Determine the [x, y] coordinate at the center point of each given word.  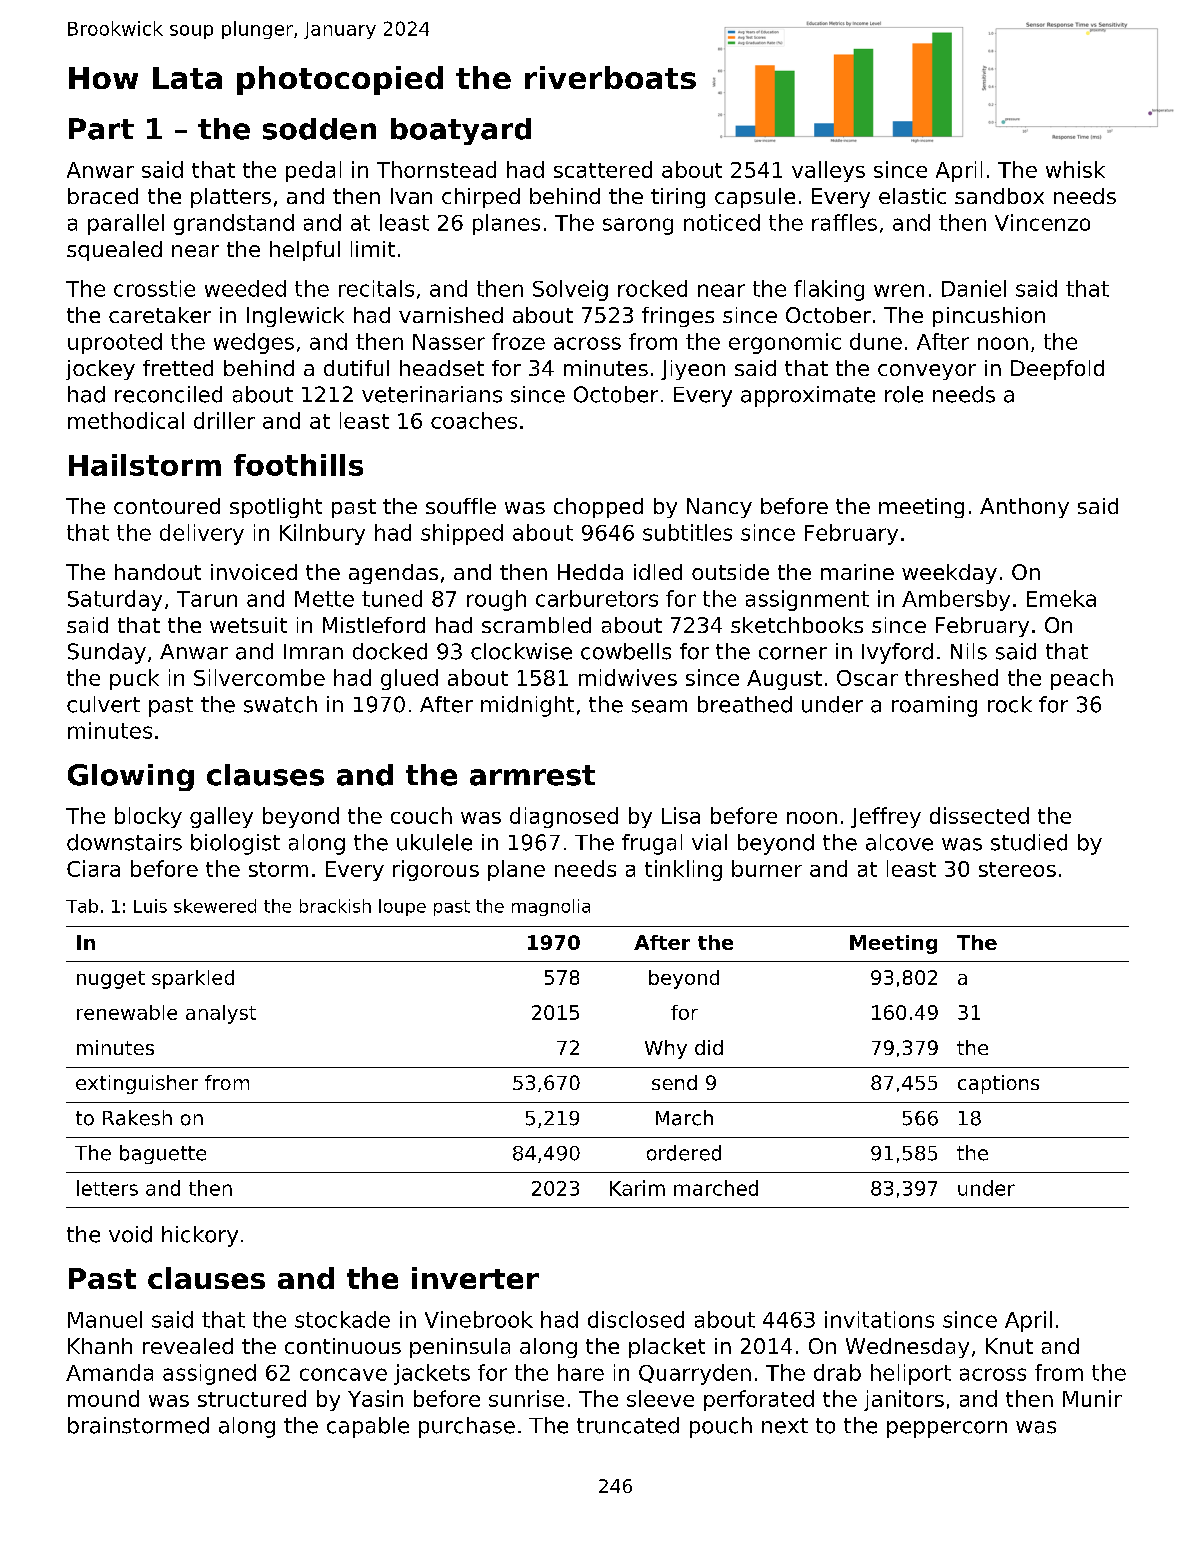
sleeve [660, 1398]
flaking [829, 290]
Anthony [1024, 508]
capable [368, 1427]
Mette [324, 599]
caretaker [160, 315]
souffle [461, 506]
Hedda [590, 572]
